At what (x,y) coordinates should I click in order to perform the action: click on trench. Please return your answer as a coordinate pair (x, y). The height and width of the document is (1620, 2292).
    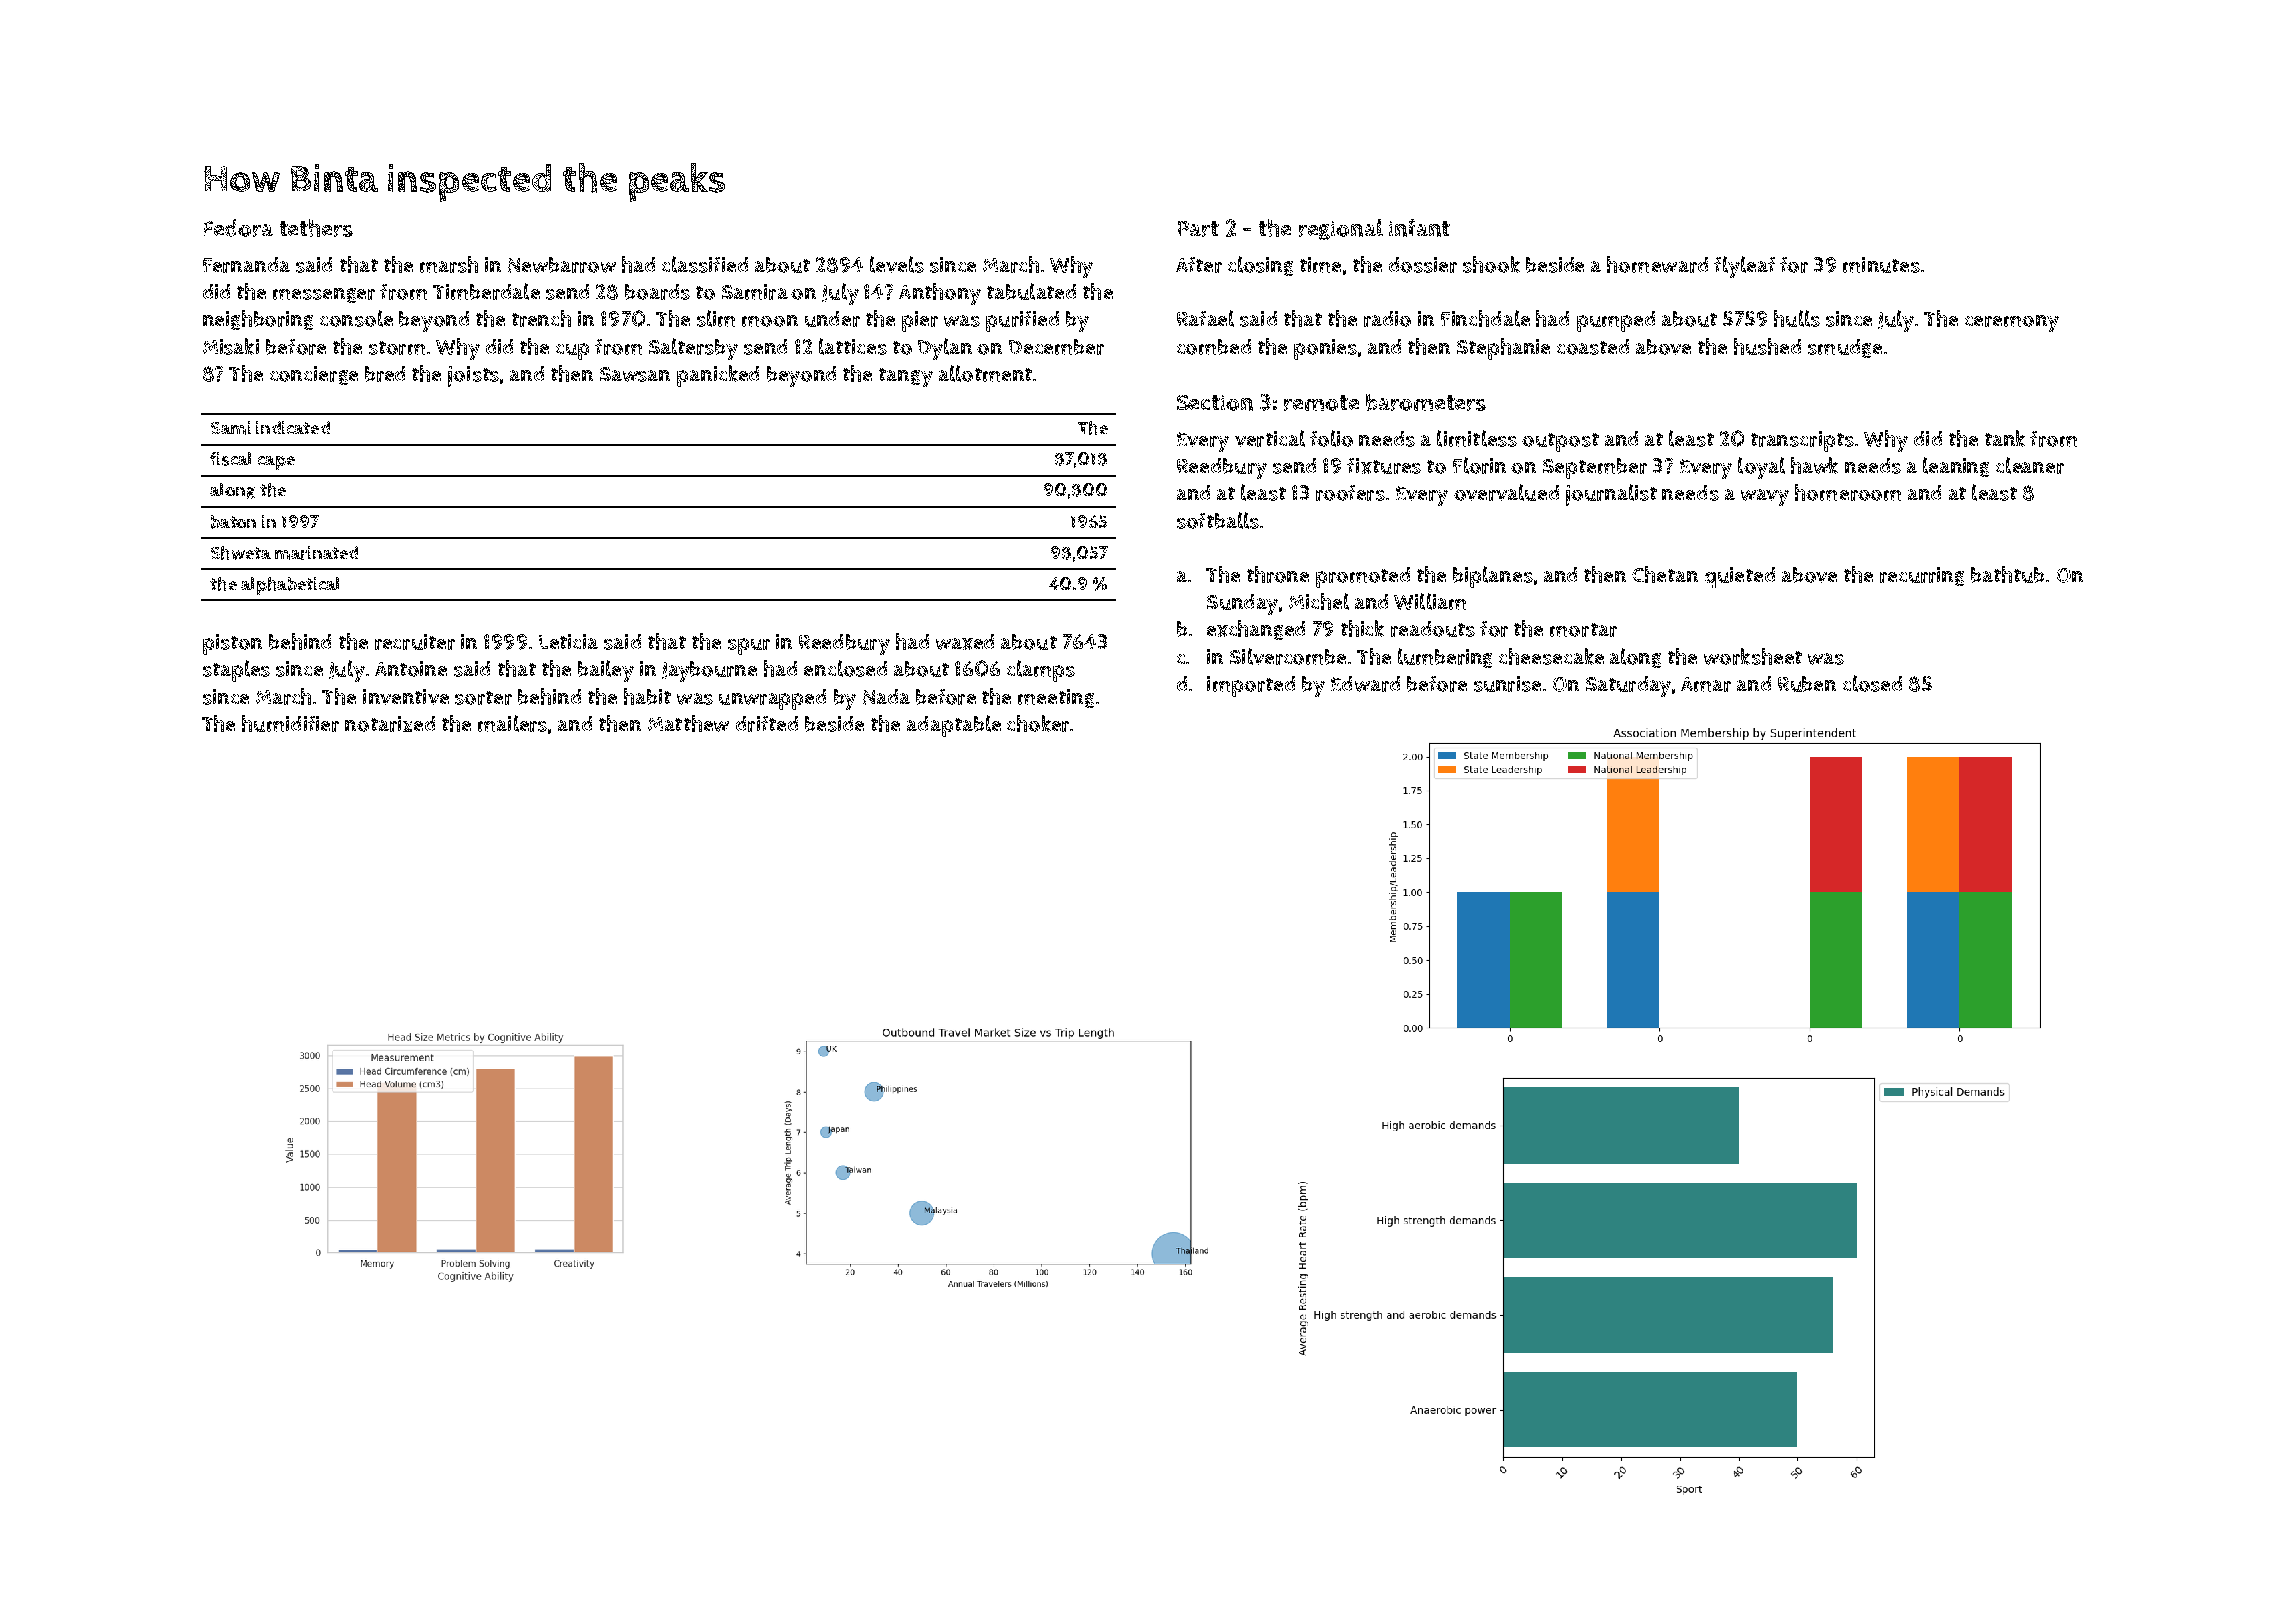
    Looking at the image, I should click on (541, 318).
